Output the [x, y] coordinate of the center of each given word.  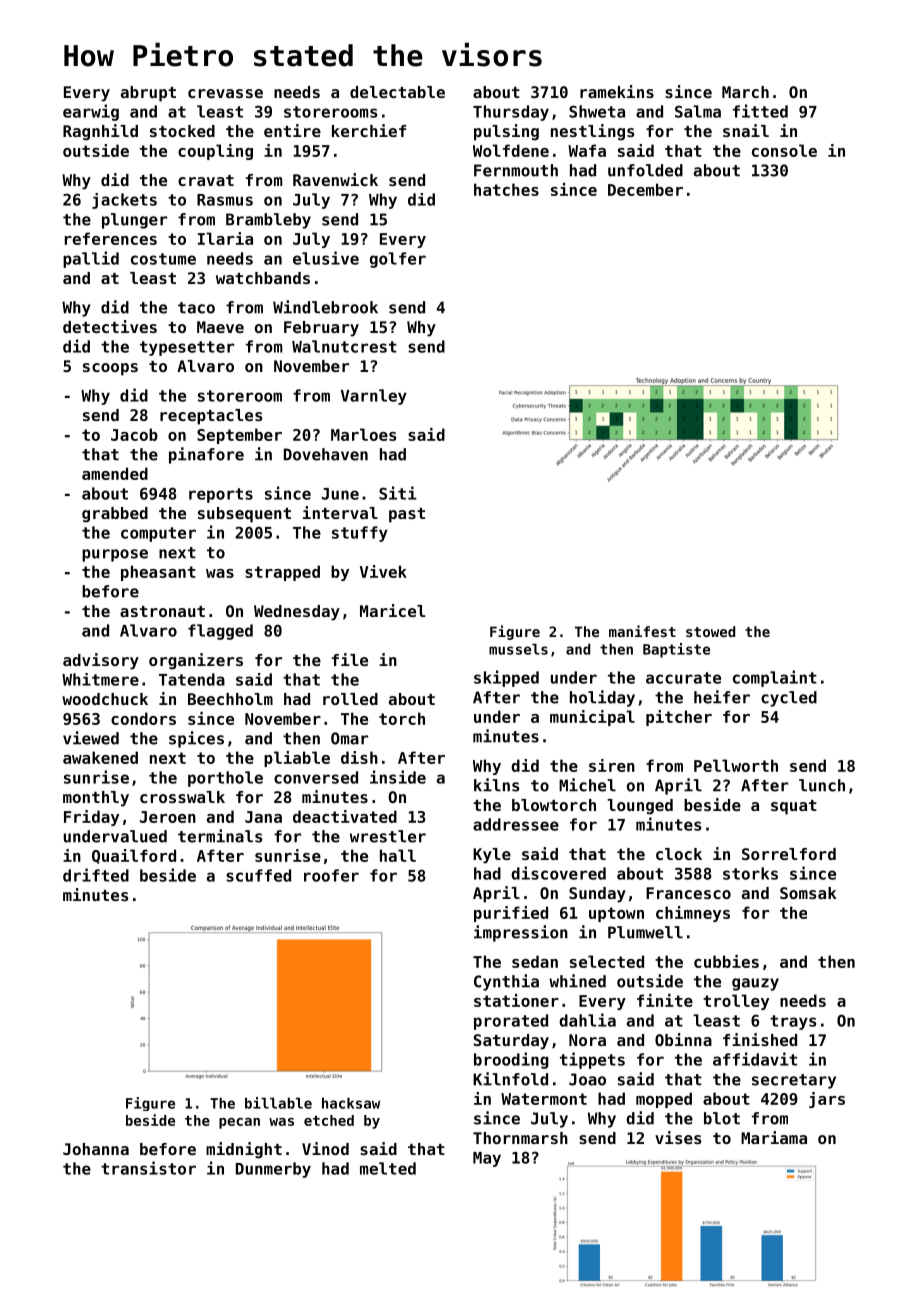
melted [388, 1168]
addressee [516, 824]
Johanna [96, 1149]
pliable [297, 759]
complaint [775, 678]
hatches [506, 189]
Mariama [774, 1137]
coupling [215, 152]
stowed [710, 631]
